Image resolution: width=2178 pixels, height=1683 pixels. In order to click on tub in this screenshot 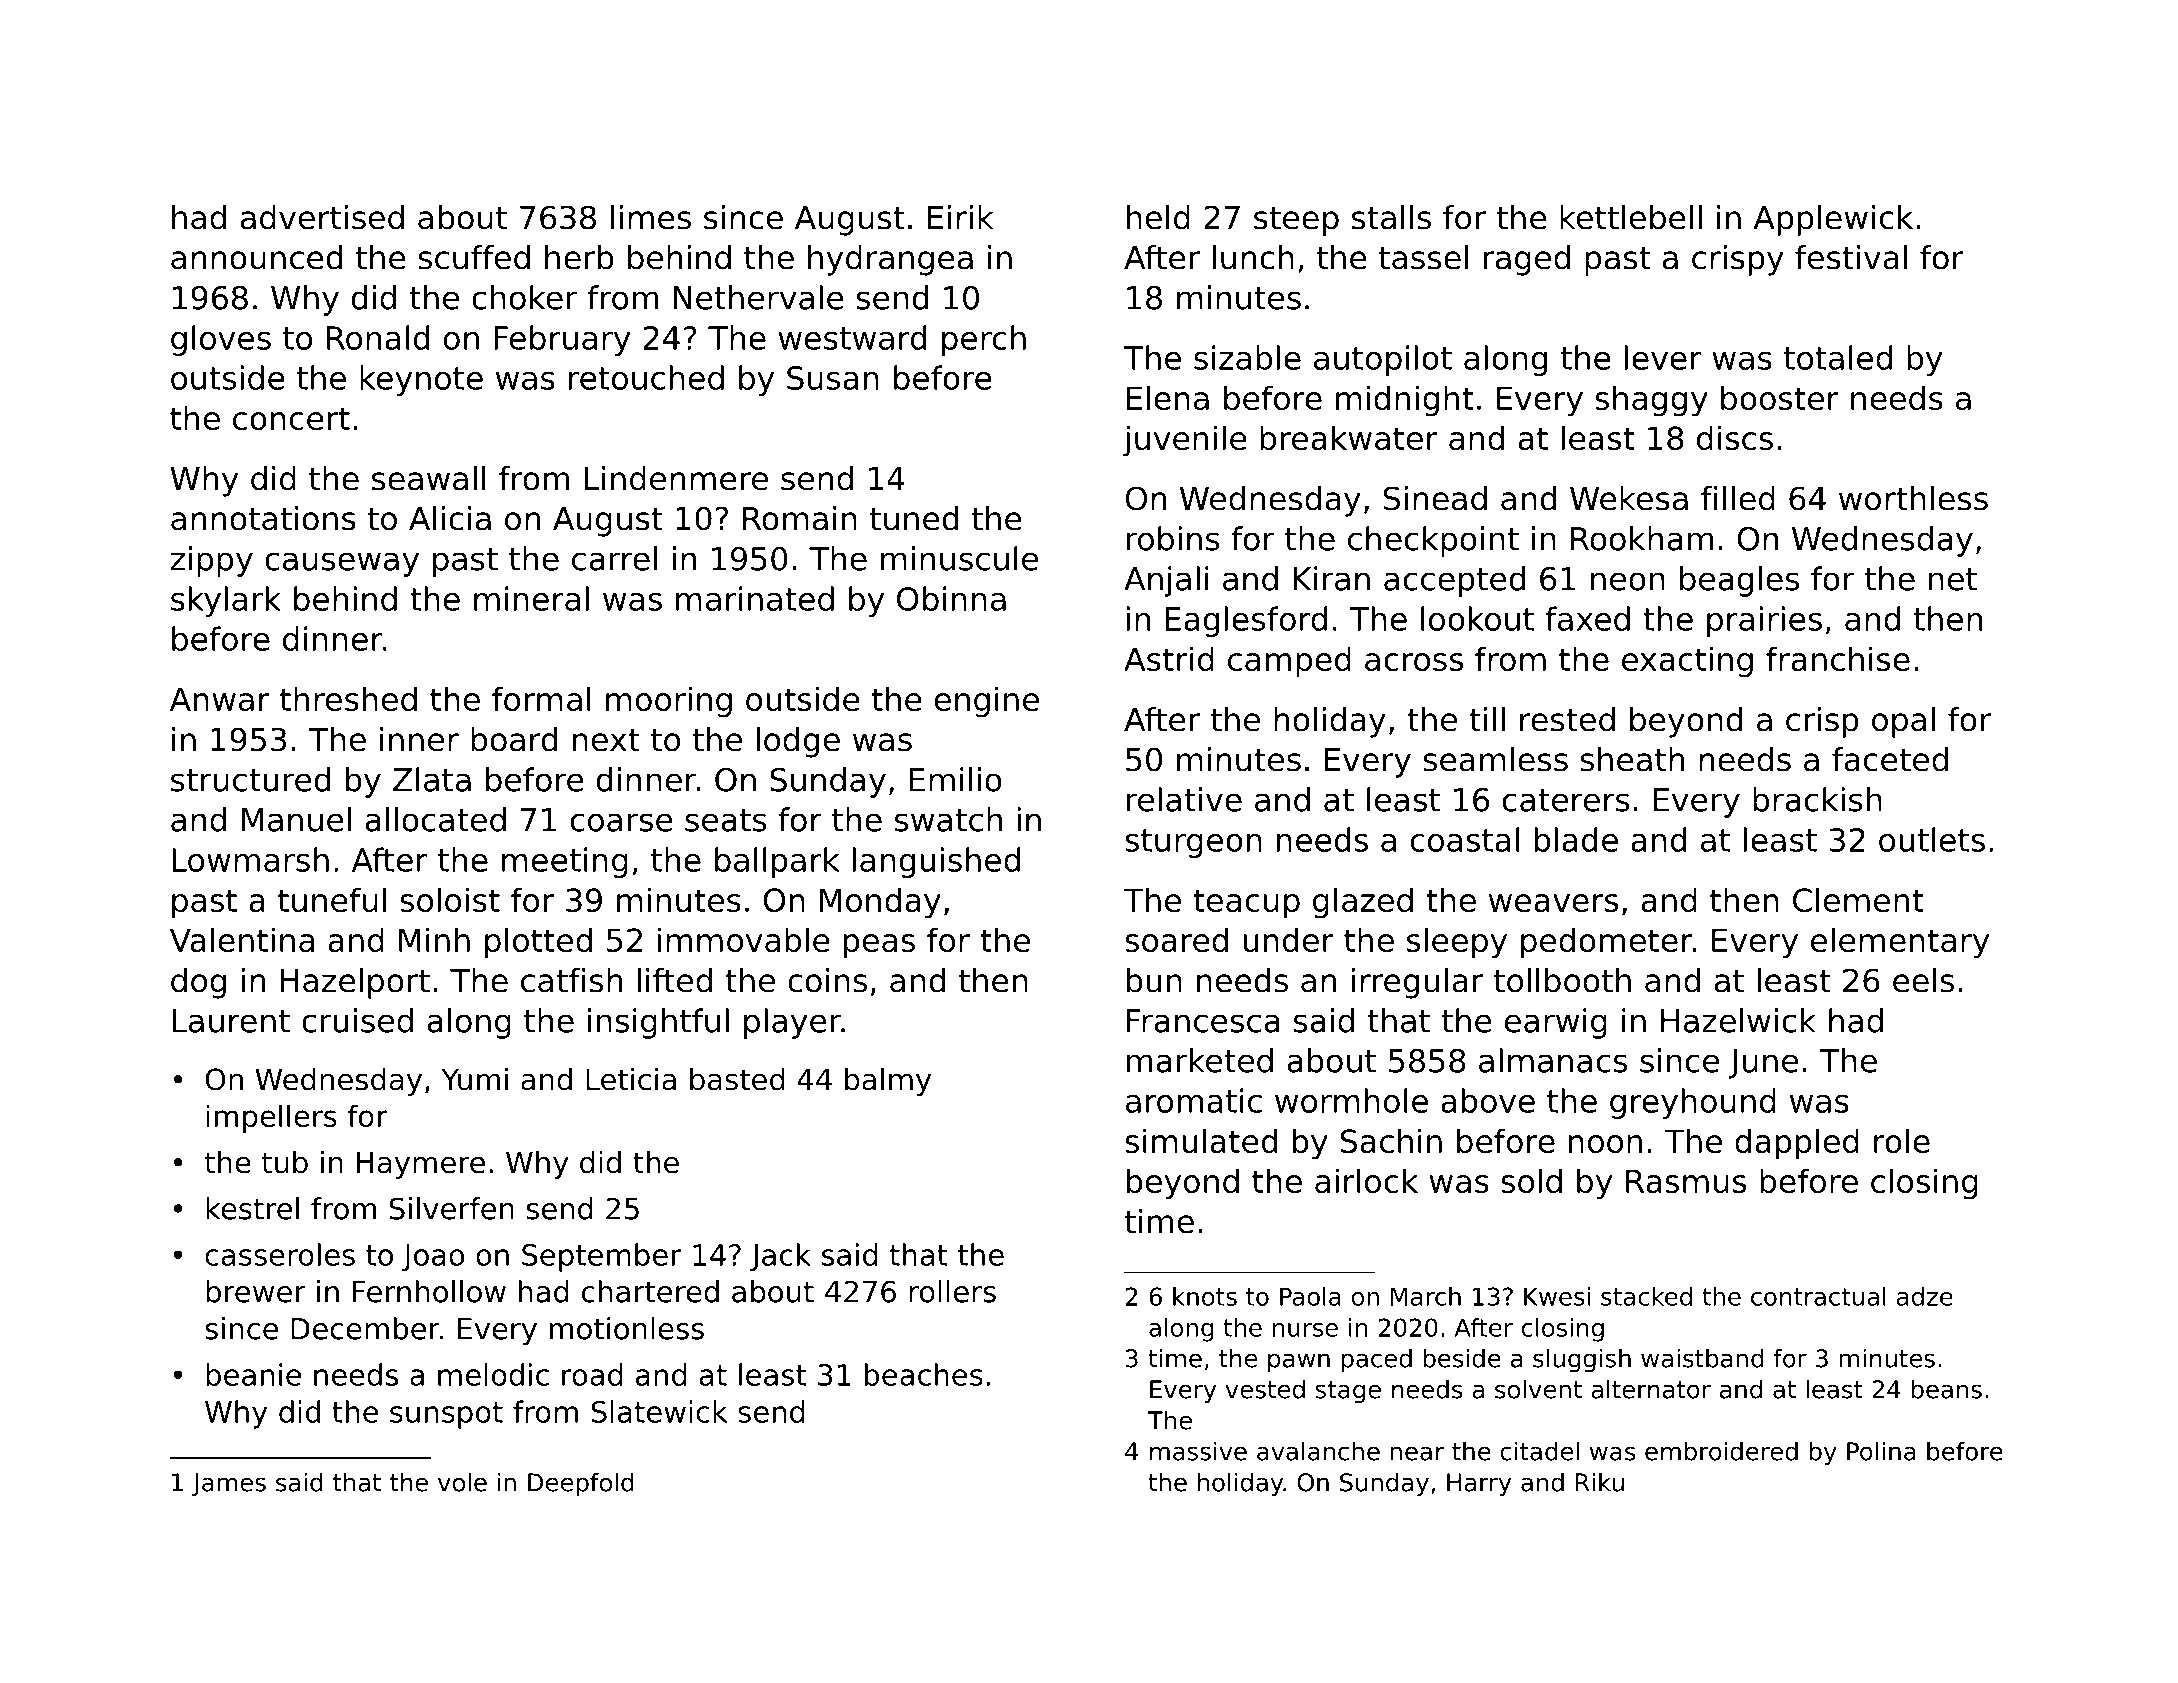, I will do `click(285, 1162)`.
